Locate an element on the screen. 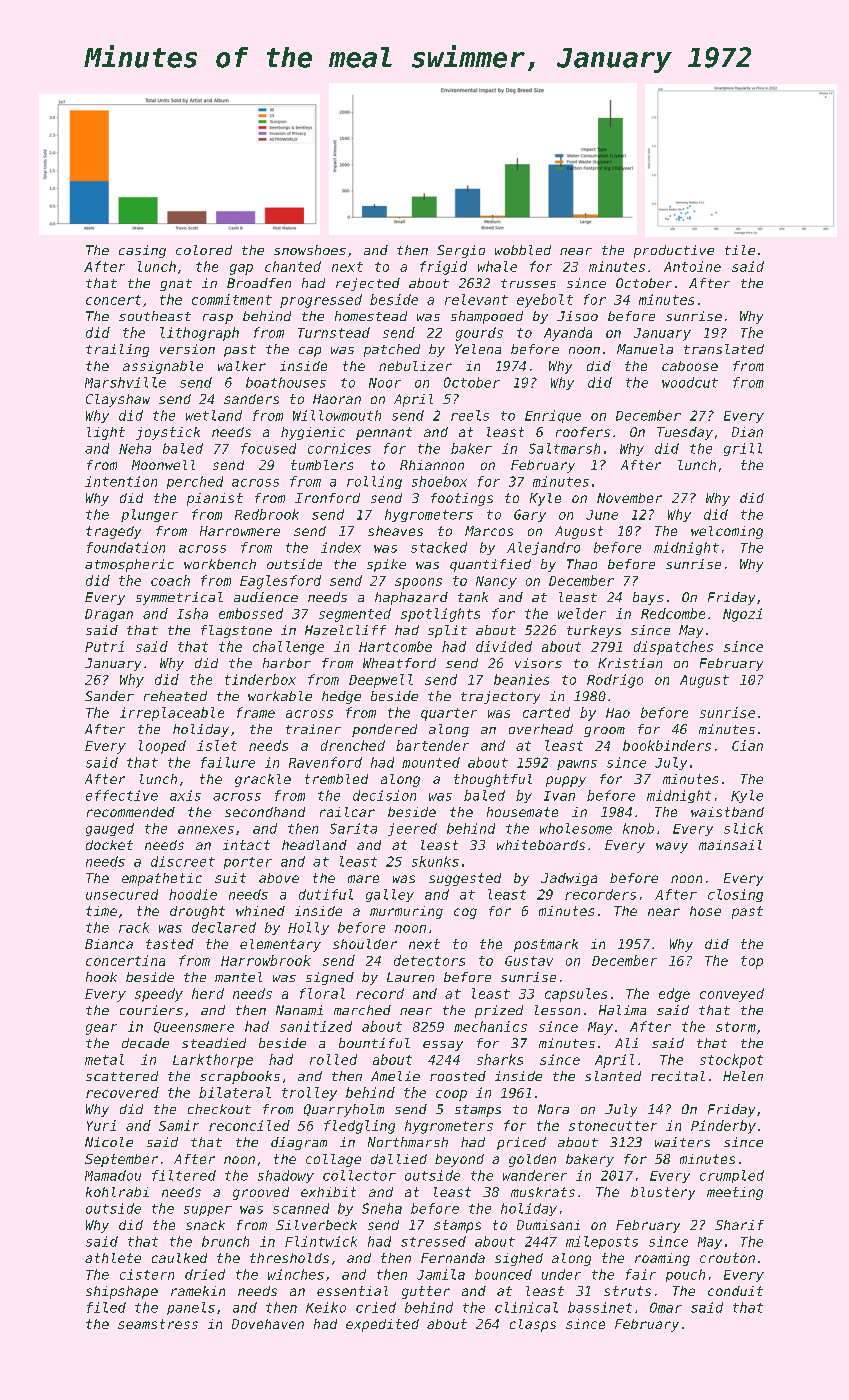 Image resolution: width=849 pixels, height=1400 pixels. murmuring is located at coordinates (406, 912).
